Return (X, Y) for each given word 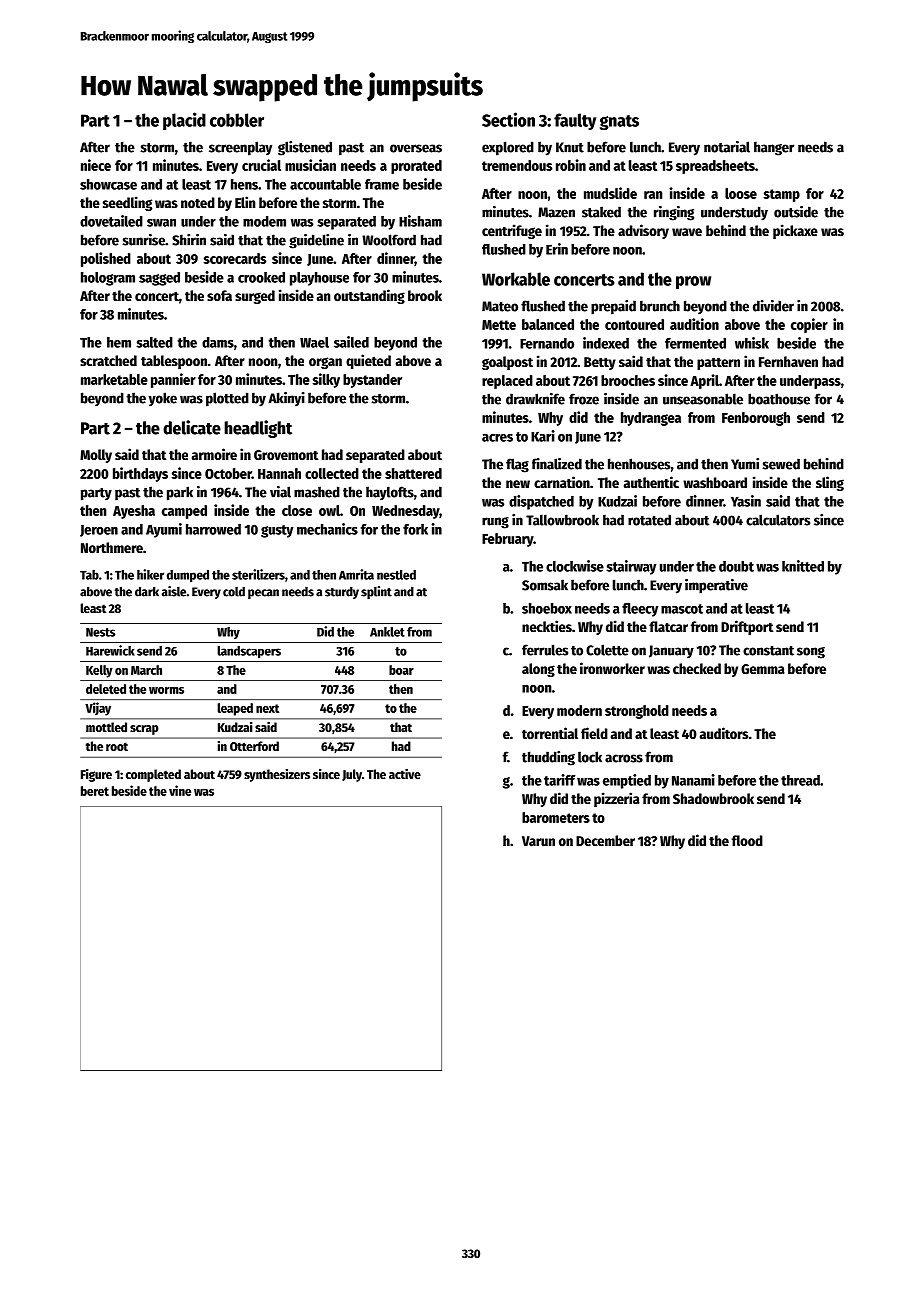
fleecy (640, 610)
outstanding (369, 296)
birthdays (140, 474)
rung (495, 523)
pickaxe (795, 231)
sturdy (342, 593)
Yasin (746, 501)
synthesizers (277, 775)
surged (255, 297)
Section (508, 119)
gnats (619, 122)
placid (184, 121)
